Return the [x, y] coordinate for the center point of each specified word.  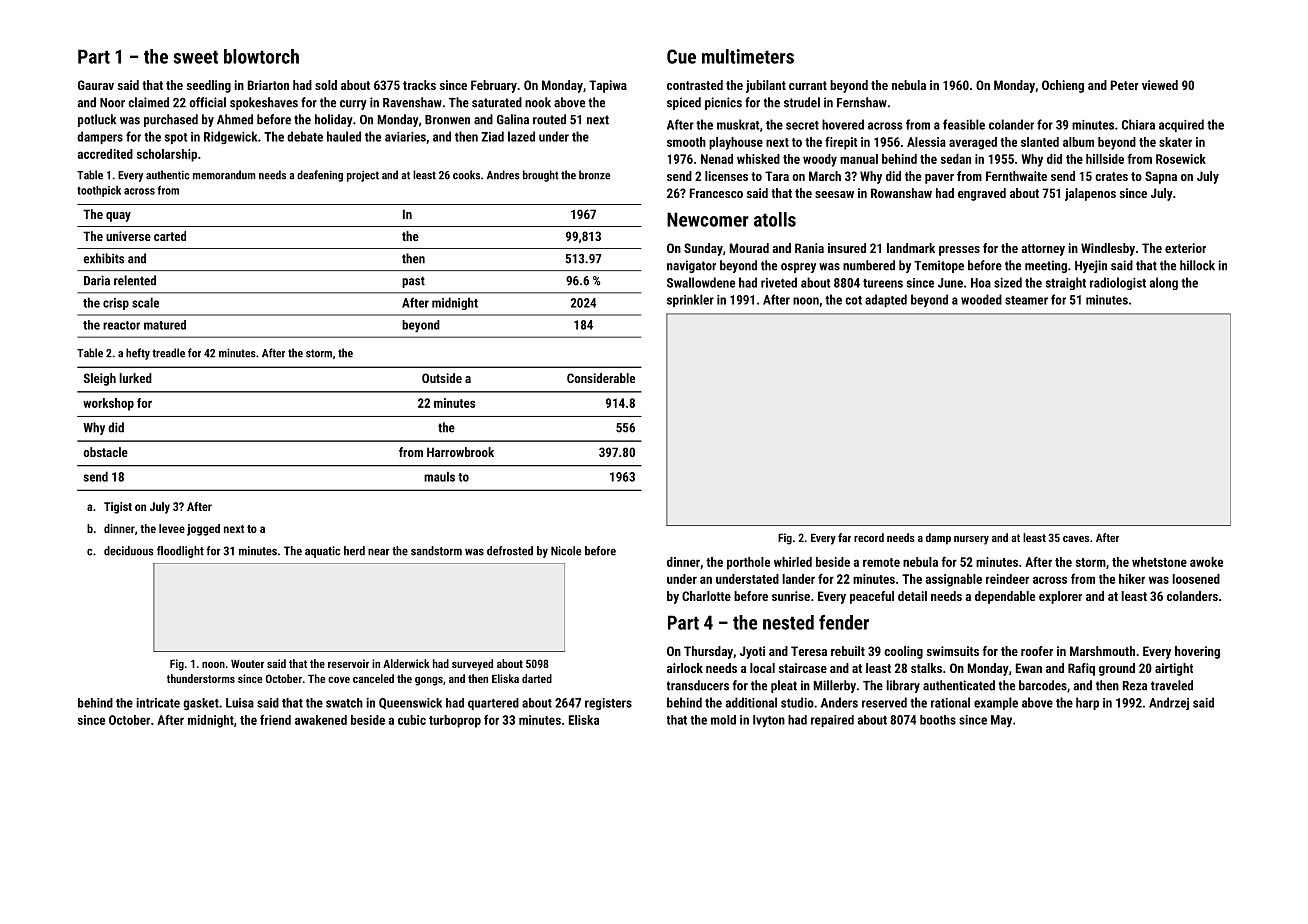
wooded [981, 299]
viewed [1160, 85]
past [413, 282]
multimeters [748, 56]
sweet [195, 57]
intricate [158, 703]
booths [938, 720]
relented [135, 280]
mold [723, 720]
